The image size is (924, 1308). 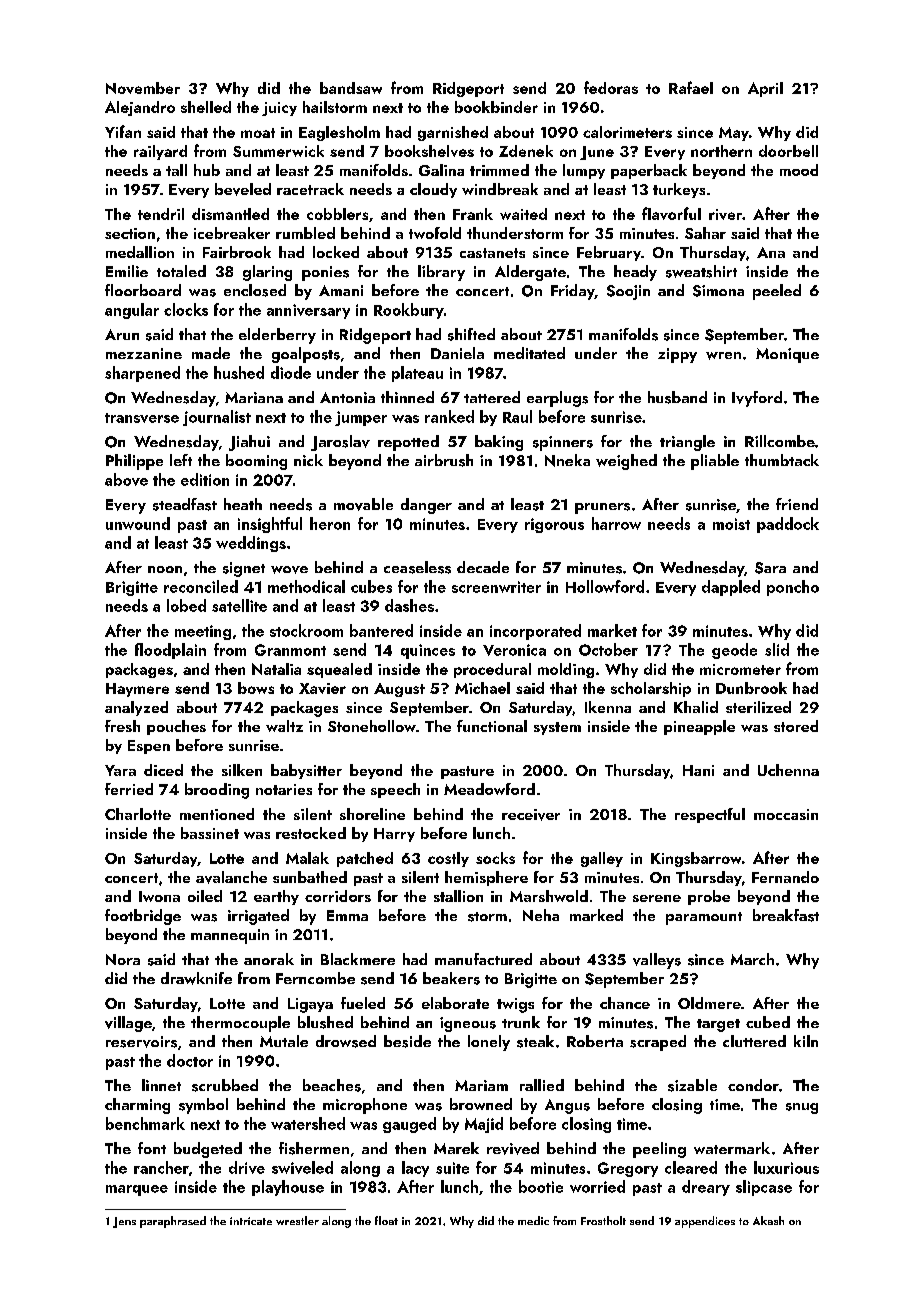 What do you see at coordinates (409, 605) in the image?
I see `dashes` at bounding box center [409, 605].
